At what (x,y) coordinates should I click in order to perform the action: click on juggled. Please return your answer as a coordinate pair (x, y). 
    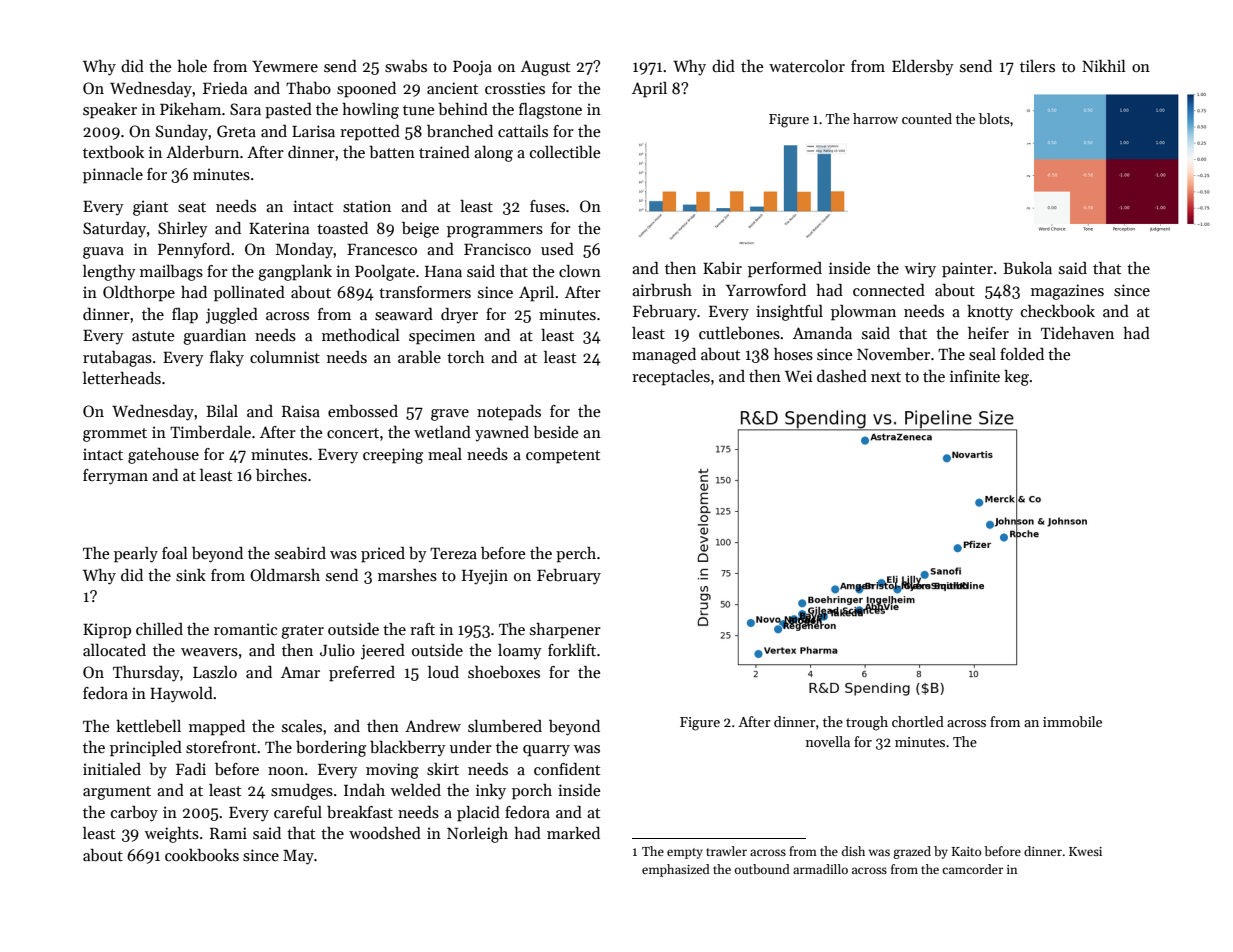
    Looking at the image, I should click on (232, 316).
